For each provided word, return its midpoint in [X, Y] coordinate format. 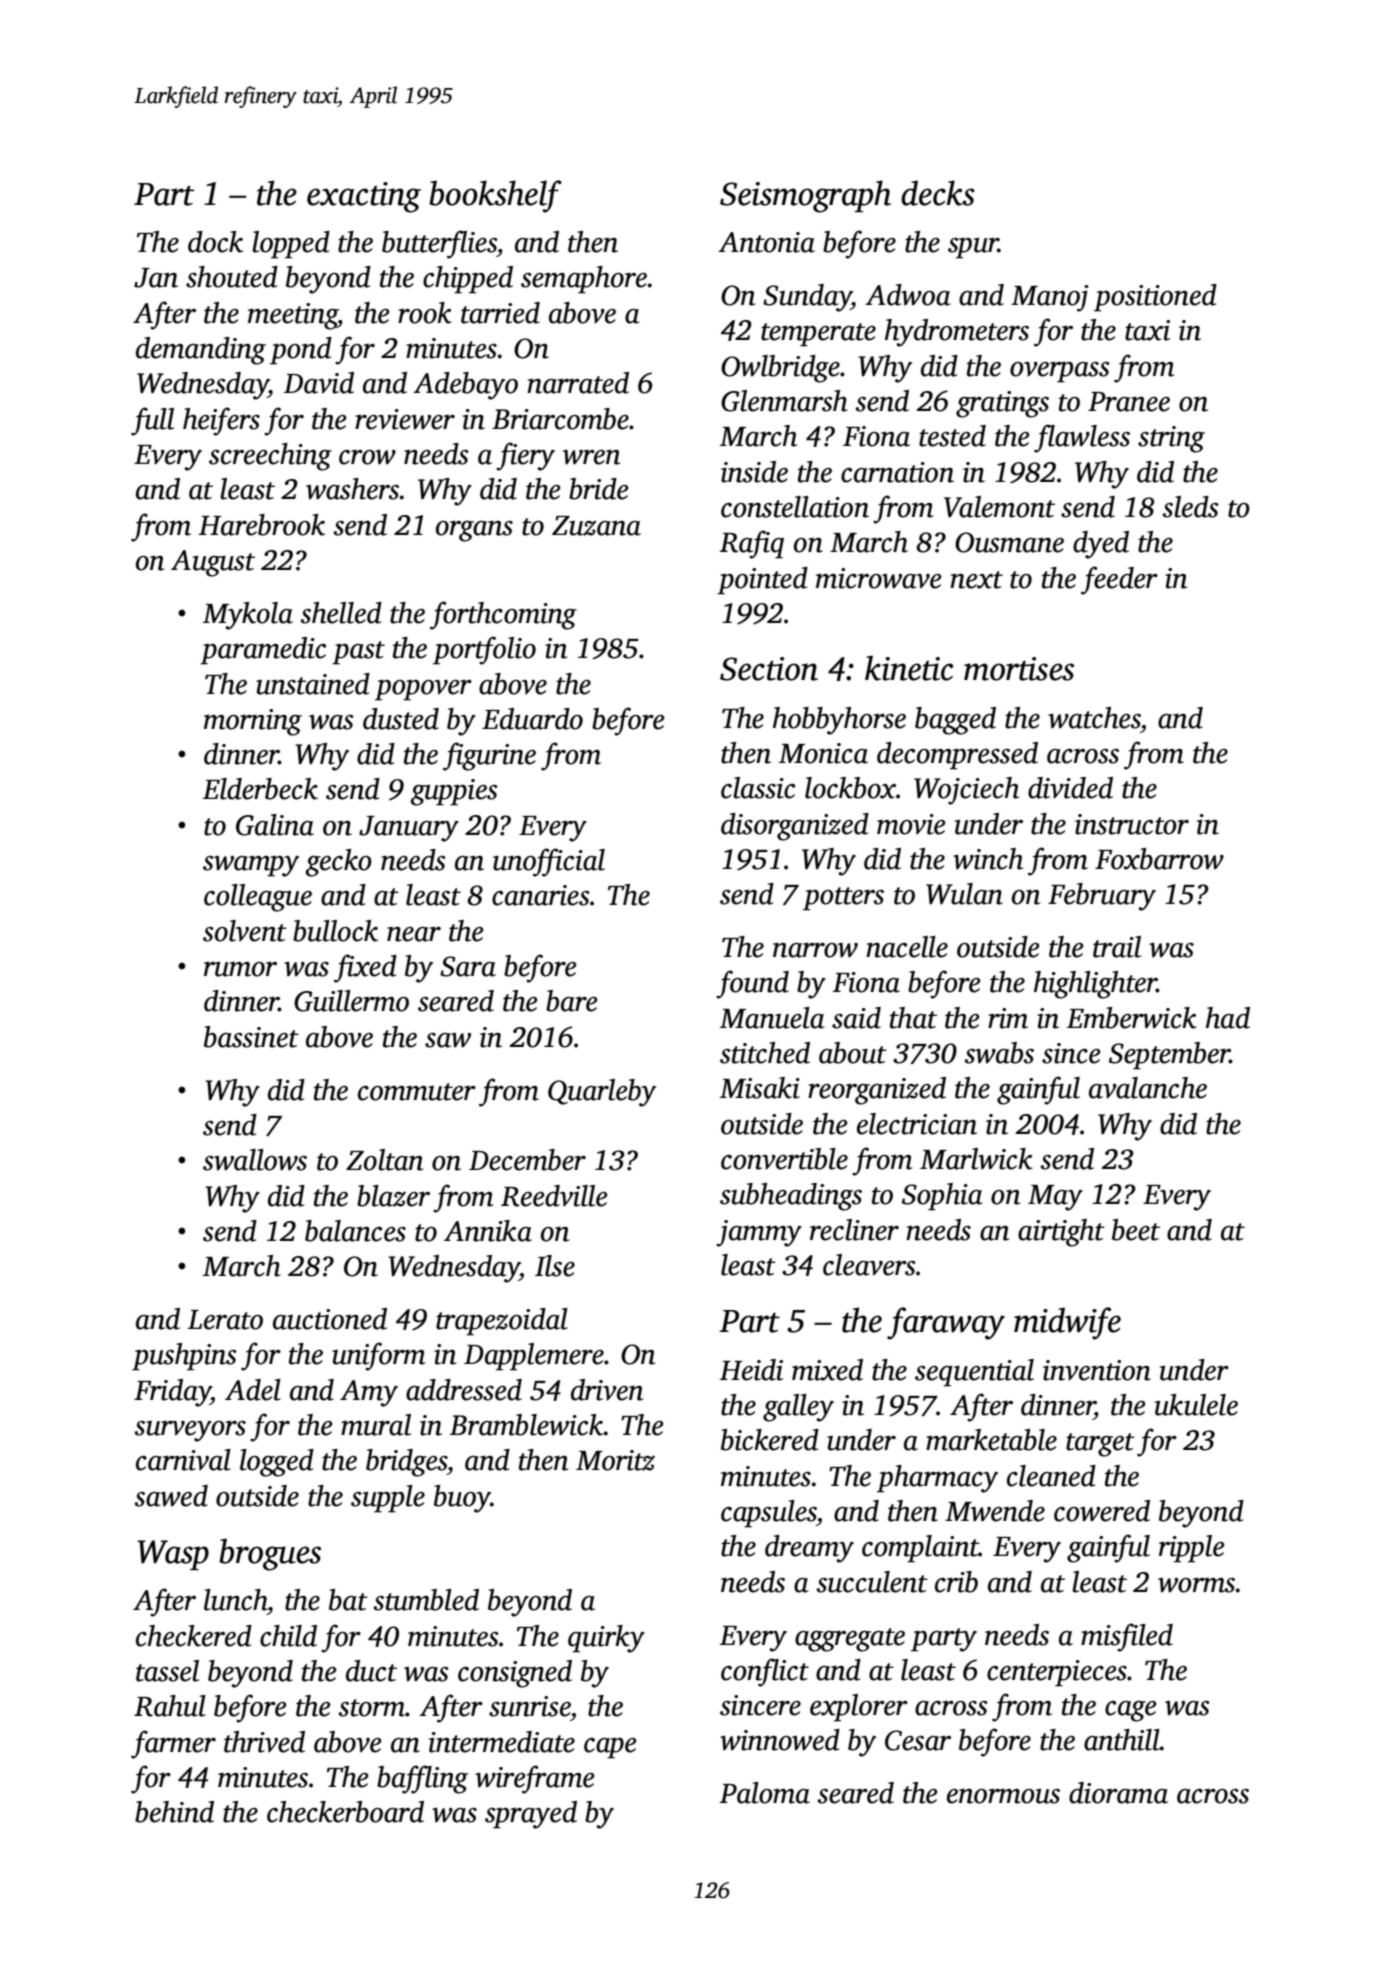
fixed [365, 968]
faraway [946, 1323]
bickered [770, 1440]
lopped [291, 245]
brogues [270, 1554]
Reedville [554, 1196]
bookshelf [495, 196]
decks [938, 193]
